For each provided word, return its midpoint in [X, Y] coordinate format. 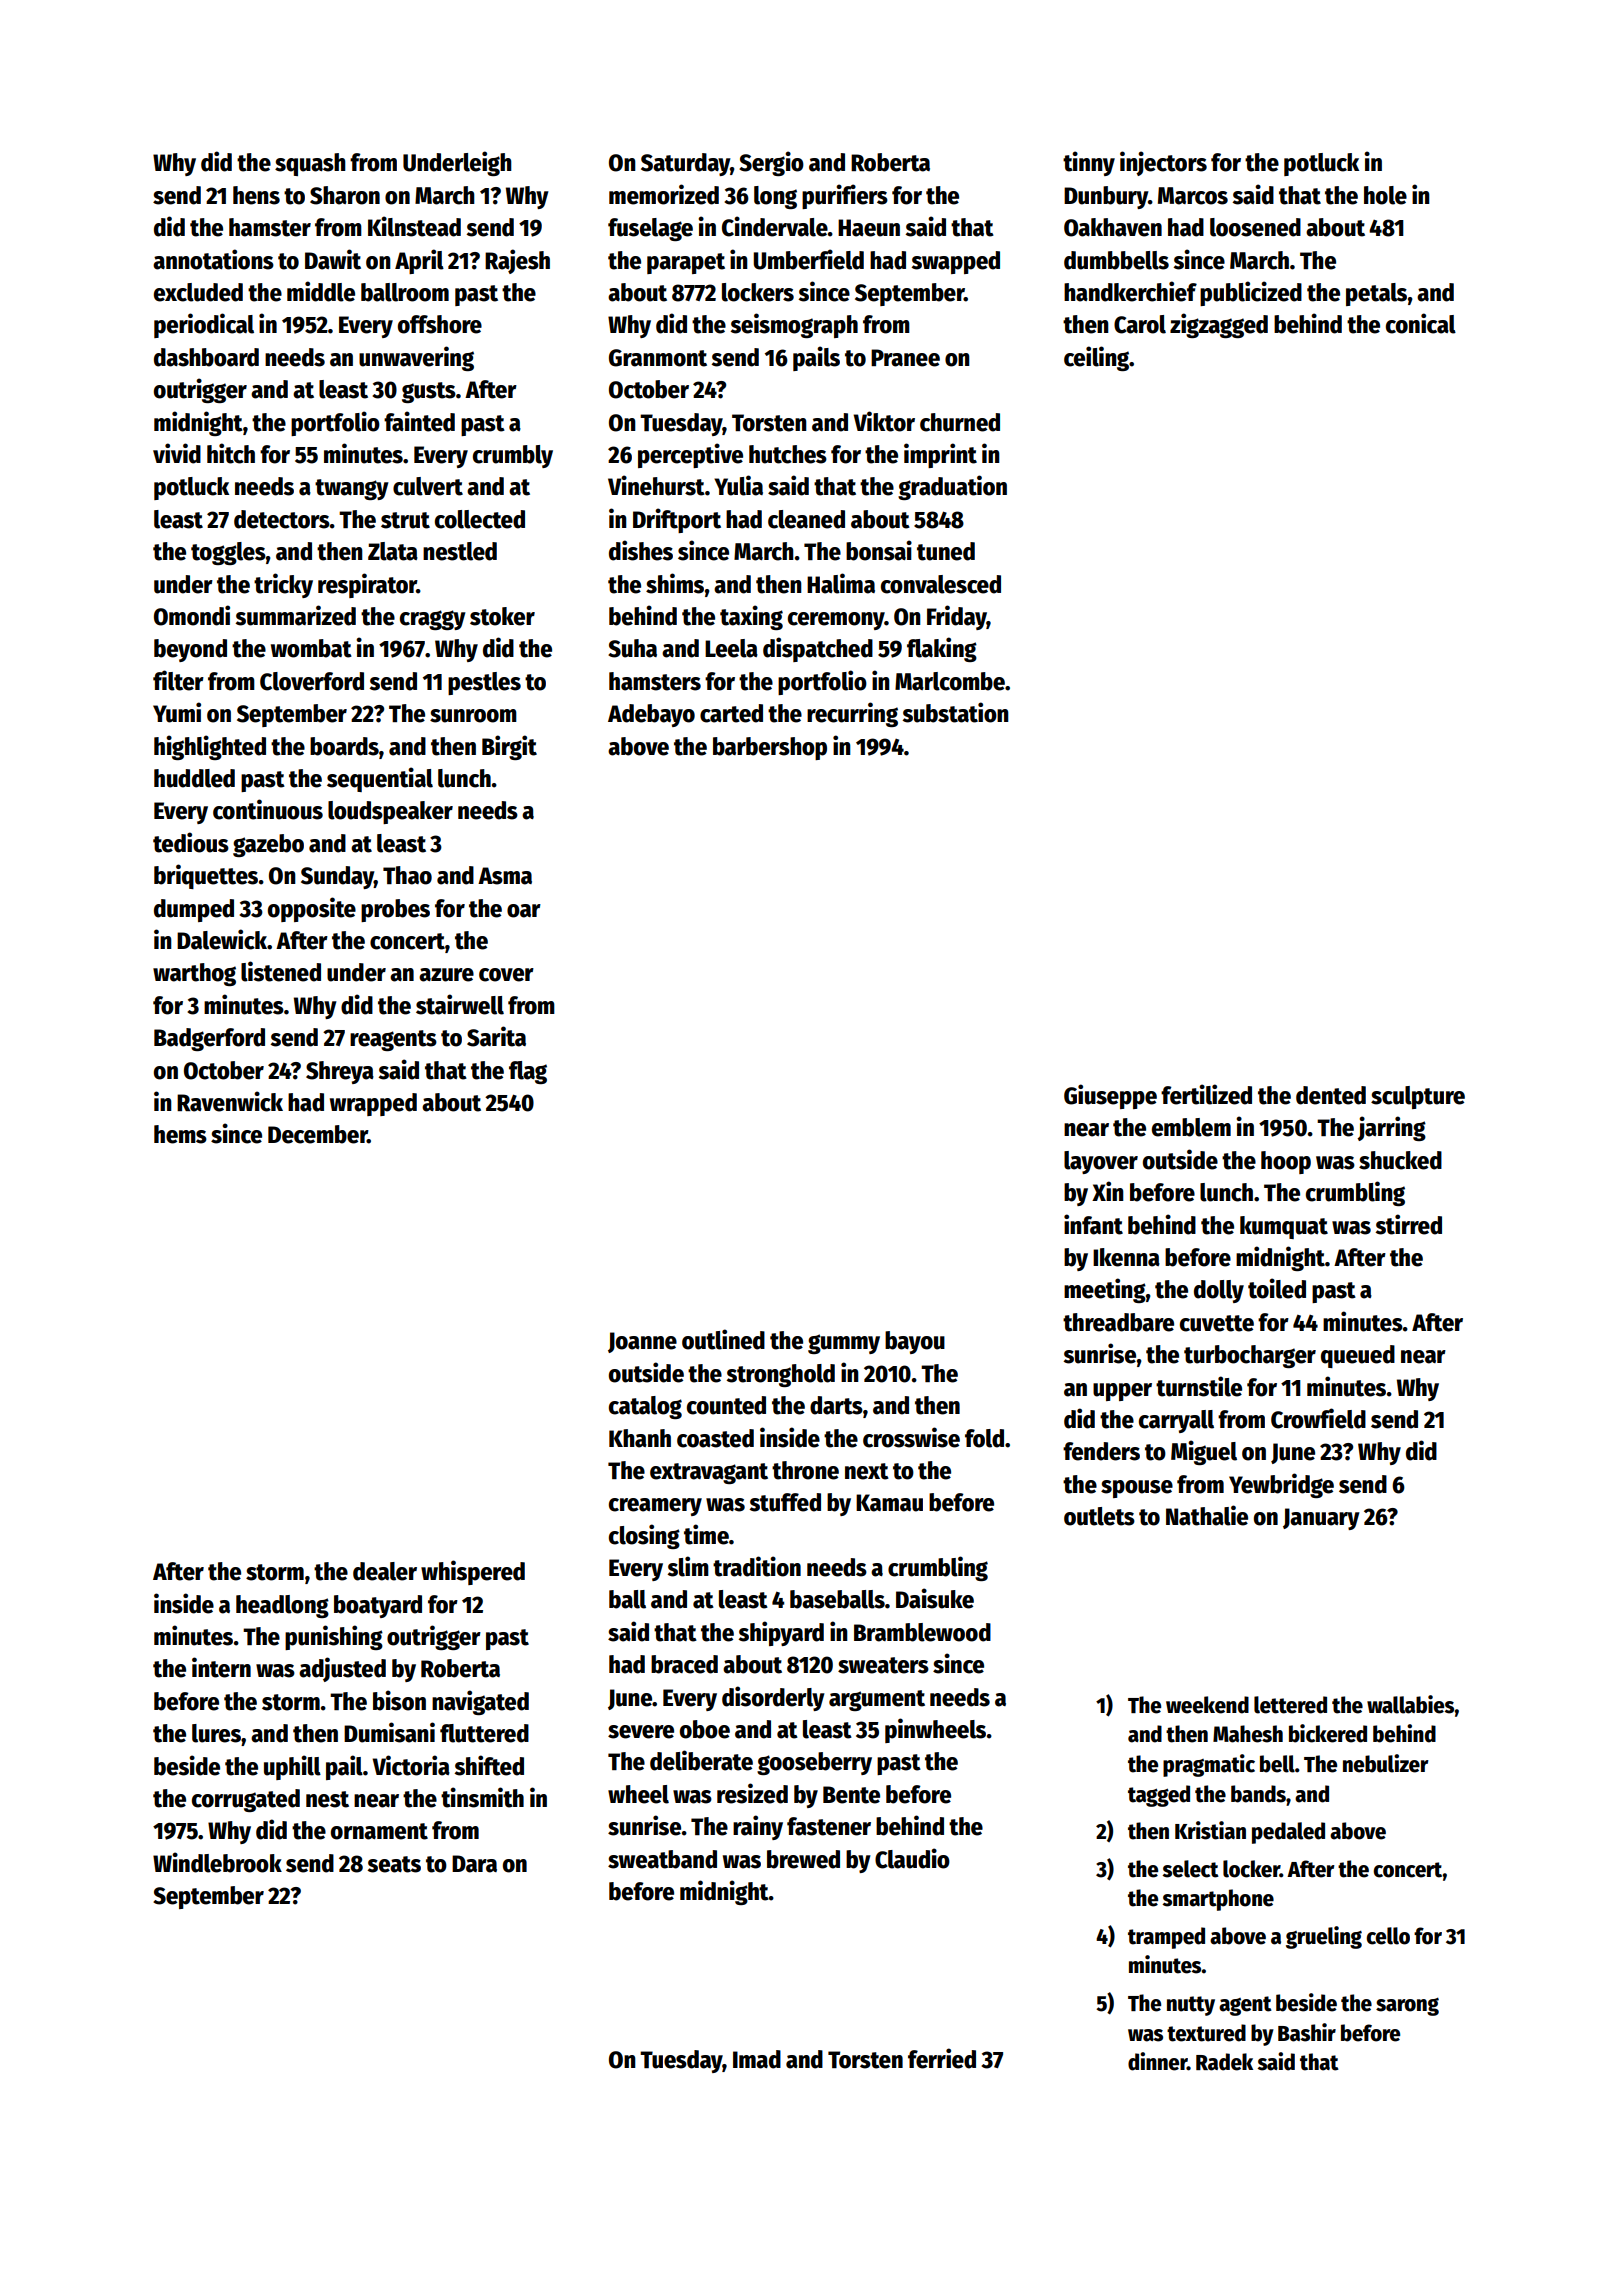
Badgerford [209, 1039]
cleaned [806, 519]
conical [1421, 323]
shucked [1400, 1160]
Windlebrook [217, 1862]
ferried [942, 2058]
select [1190, 1869]
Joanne [642, 1342]
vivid [177, 453]
